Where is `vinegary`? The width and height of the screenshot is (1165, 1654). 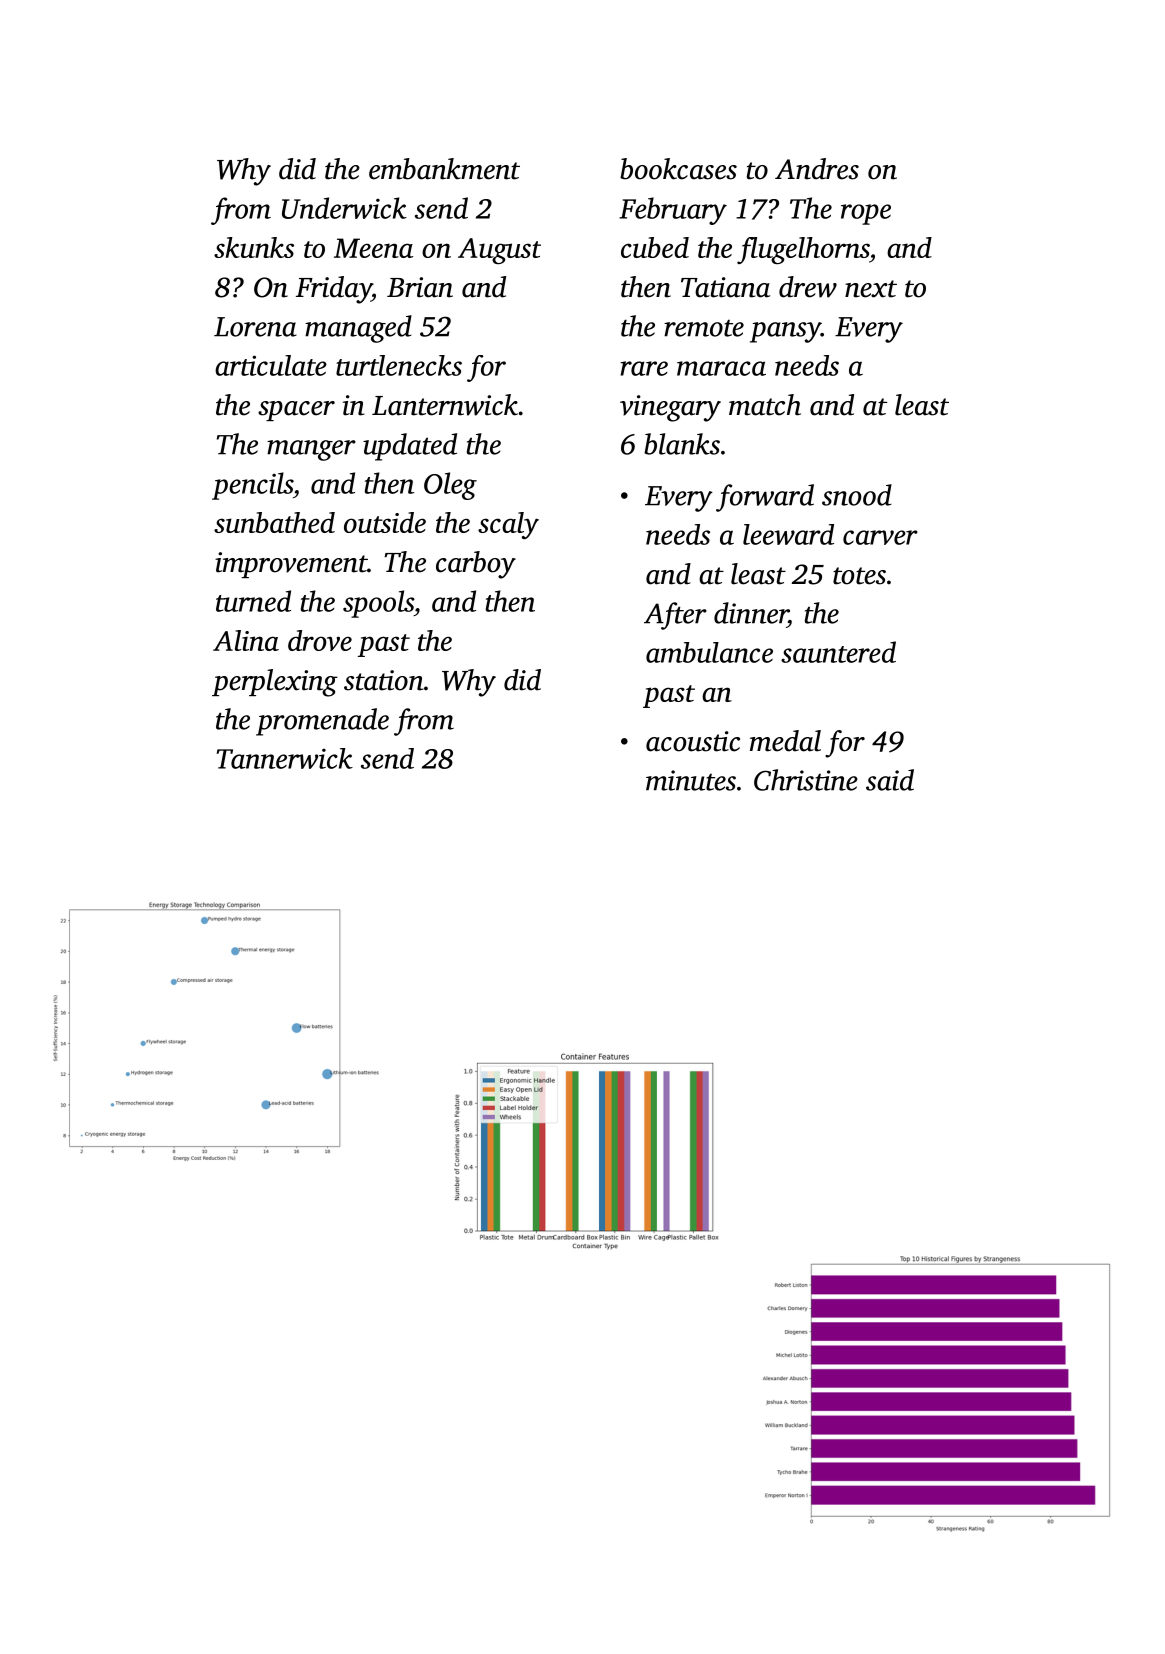
vinegary is located at coordinates (670, 408).
